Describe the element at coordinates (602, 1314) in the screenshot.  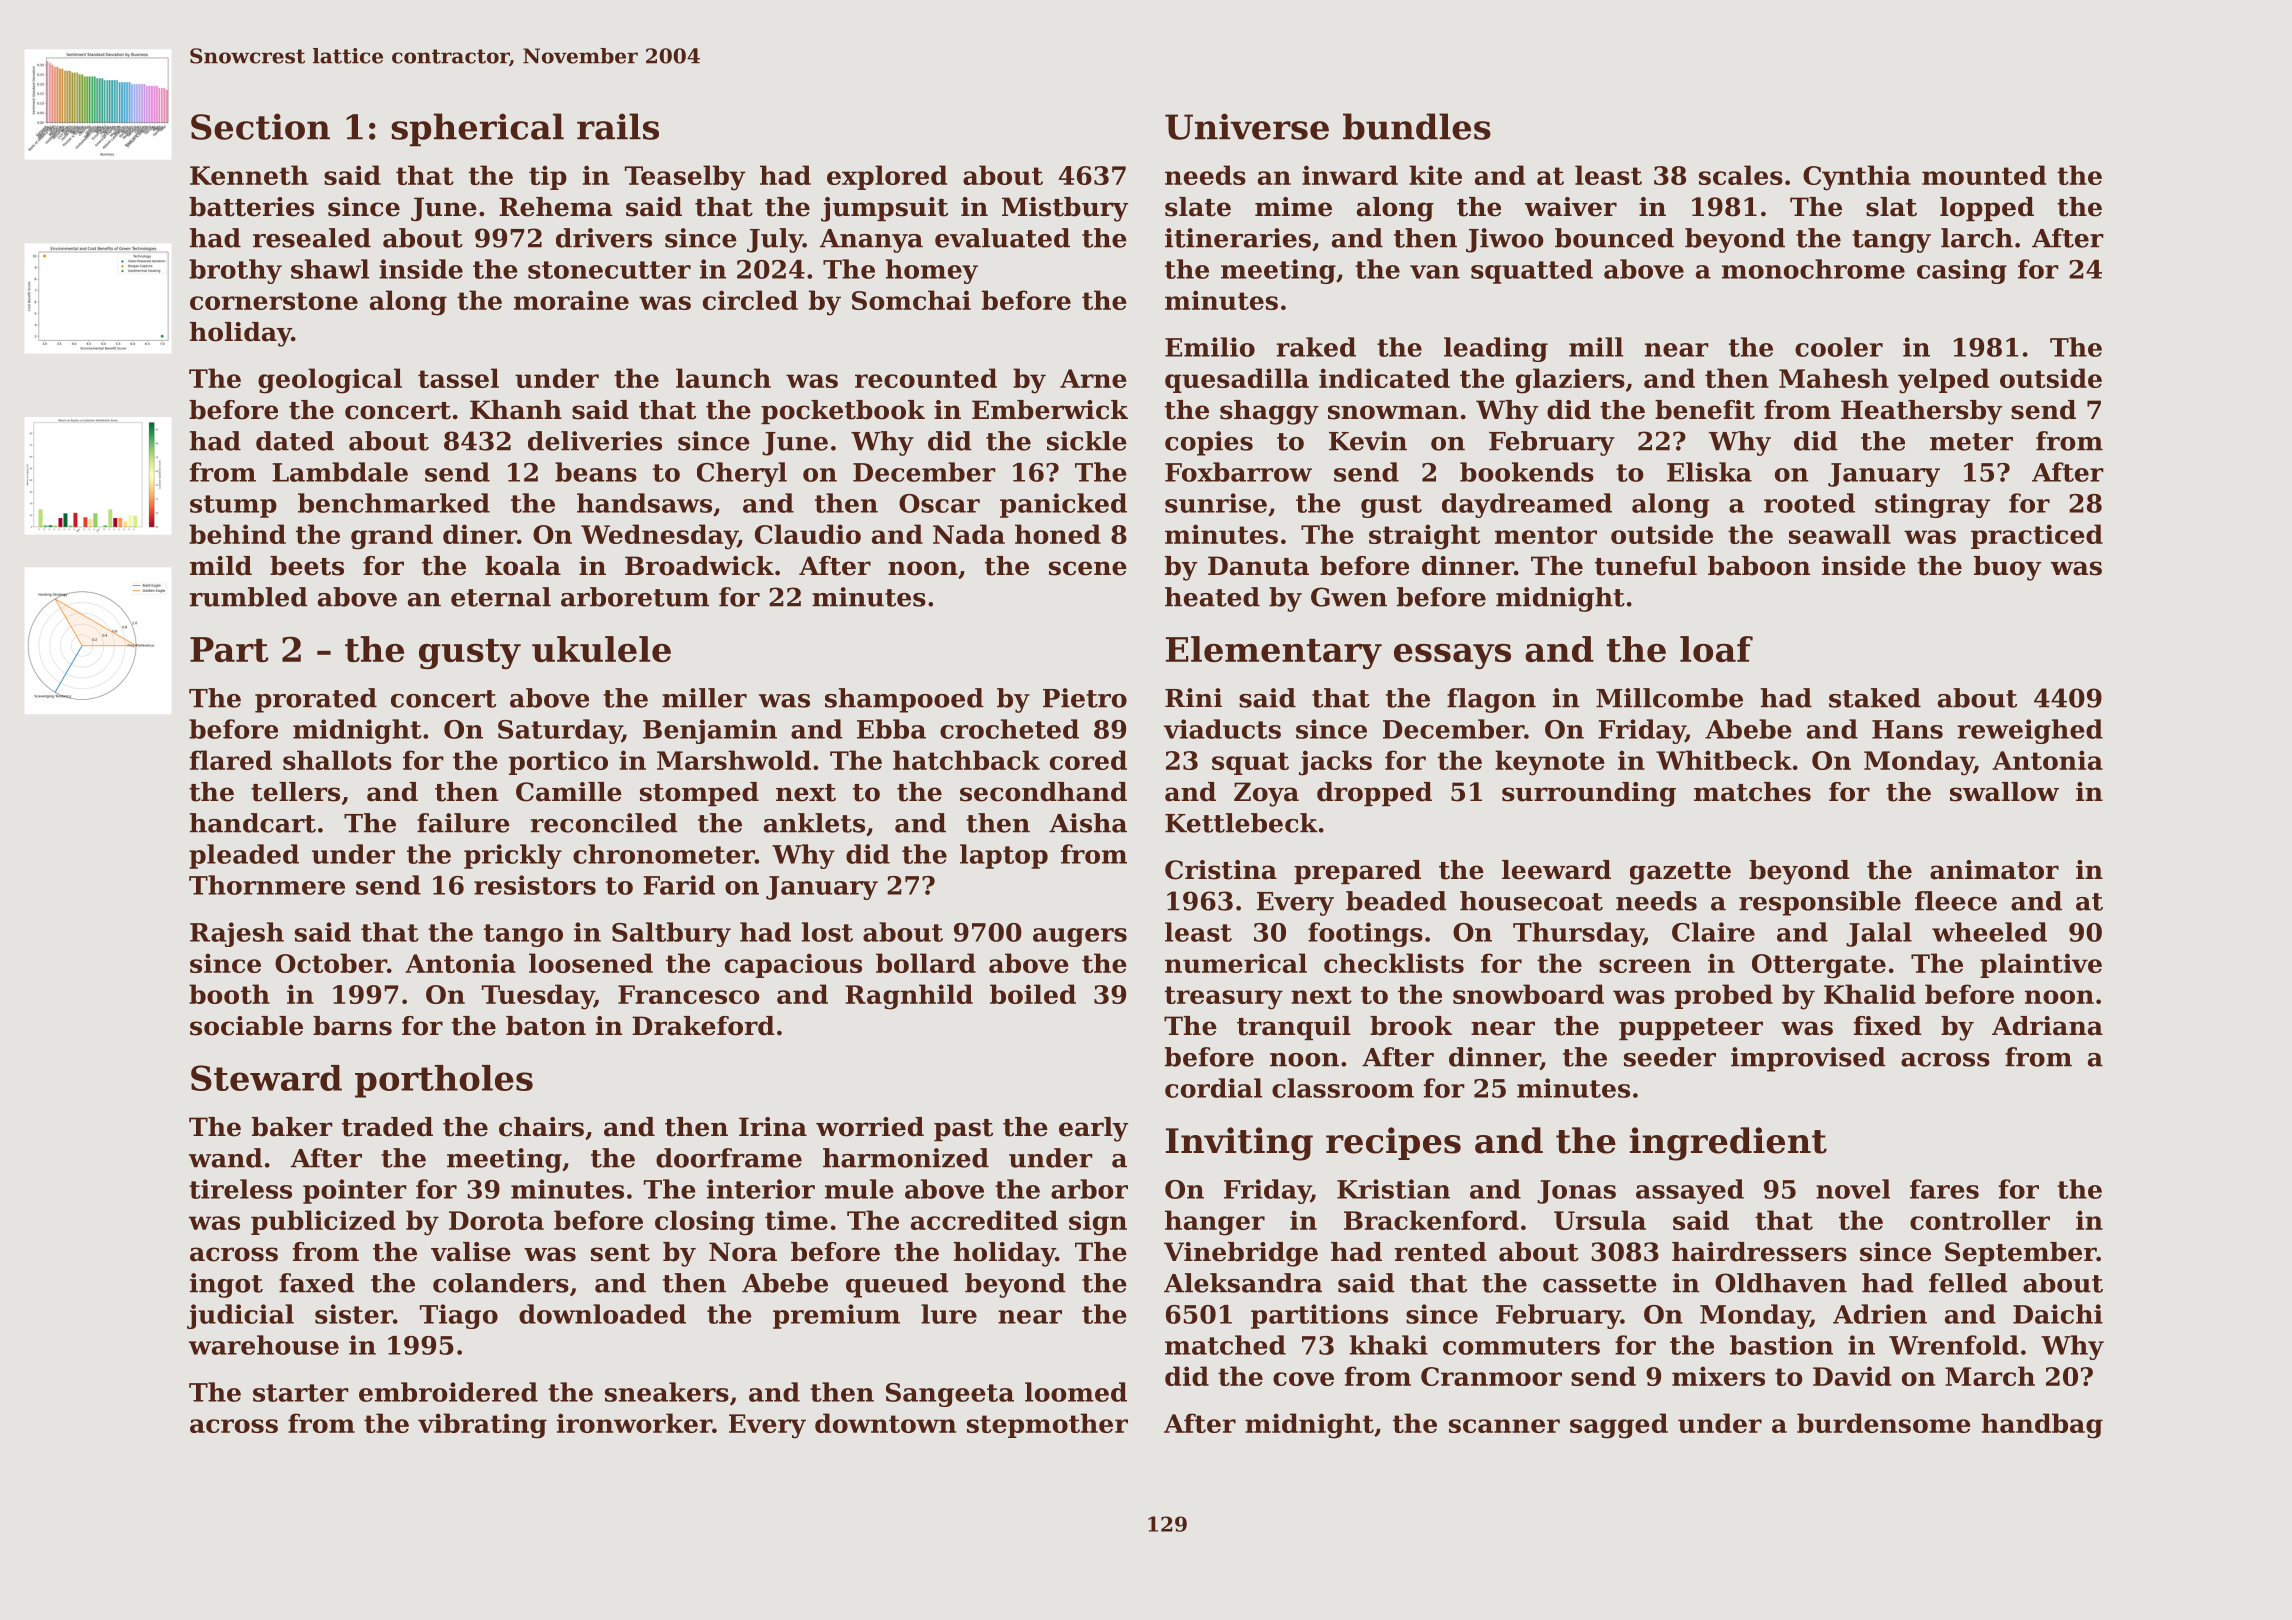
I see `downloaded` at that location.
